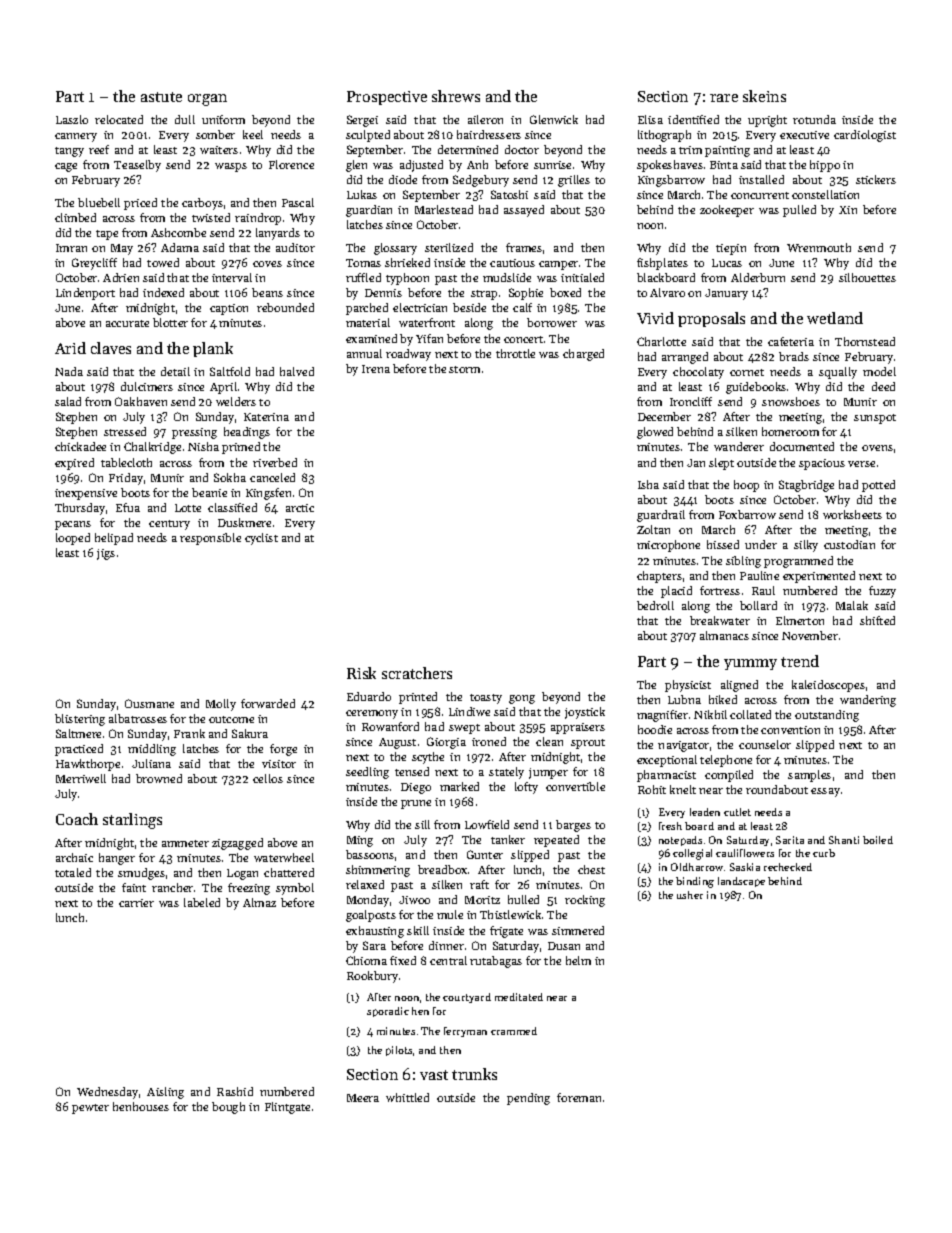 The width and height of the screenshot is (952, 1233). What do you see at coordinates (106, 554) in the screenshot?
I see `jigs` at bounding box center [106, 554].
